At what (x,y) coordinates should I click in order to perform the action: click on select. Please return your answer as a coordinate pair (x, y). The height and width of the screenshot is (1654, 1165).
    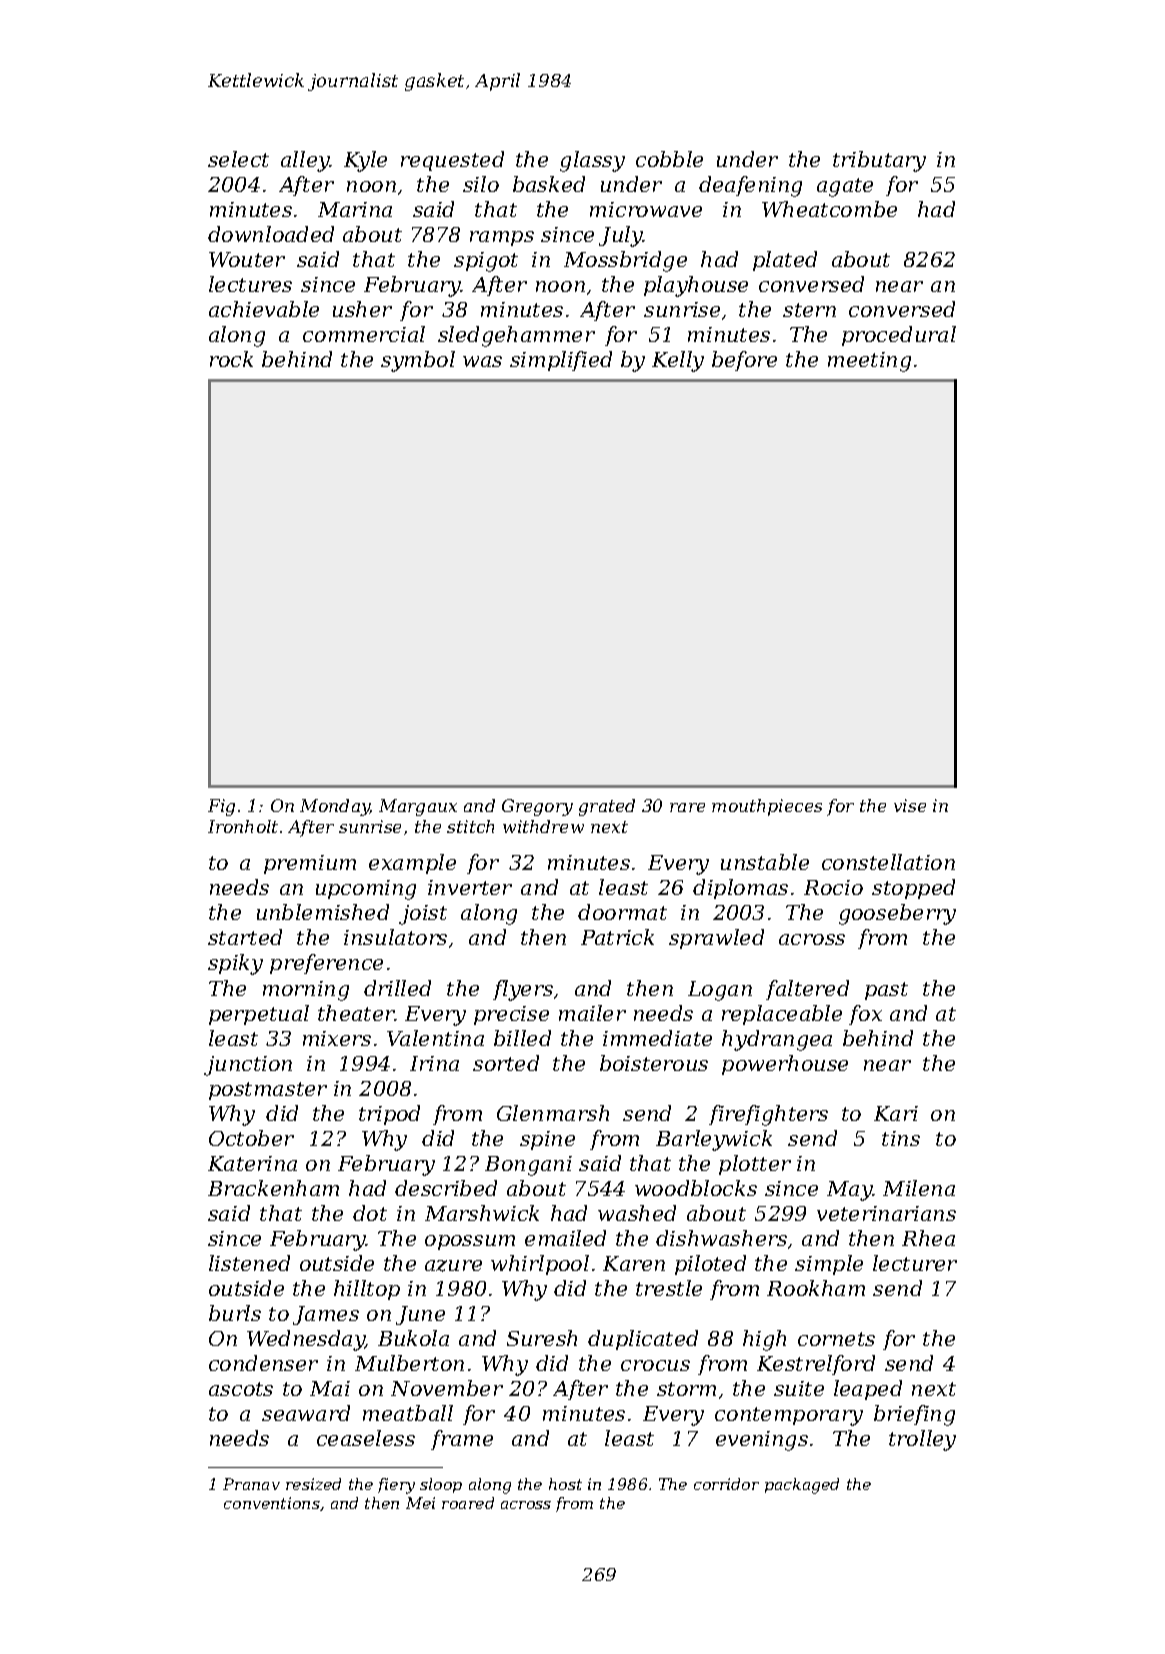
    Looking at the image, I should click on (238, 159).
